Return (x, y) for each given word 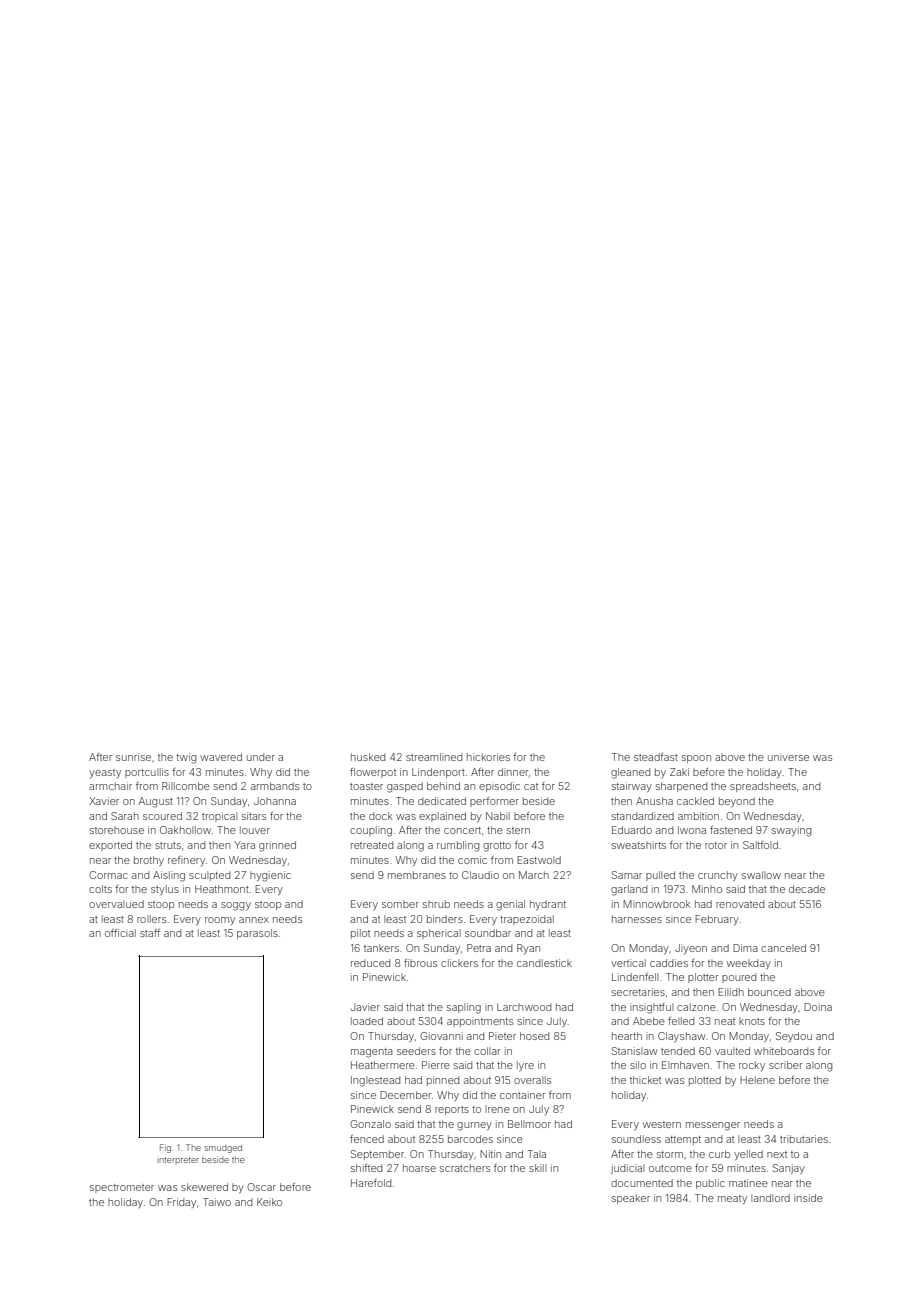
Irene (497, 1109)
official (120, 933)
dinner (513, 772)
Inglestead (375, 1081)
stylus (165, 890)
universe (788, 757)
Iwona (692, 830)
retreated (372, 845)
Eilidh (731, 992)
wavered (221, 757)
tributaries (804, 1139)
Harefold (371, 1183)
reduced (370, 963)
